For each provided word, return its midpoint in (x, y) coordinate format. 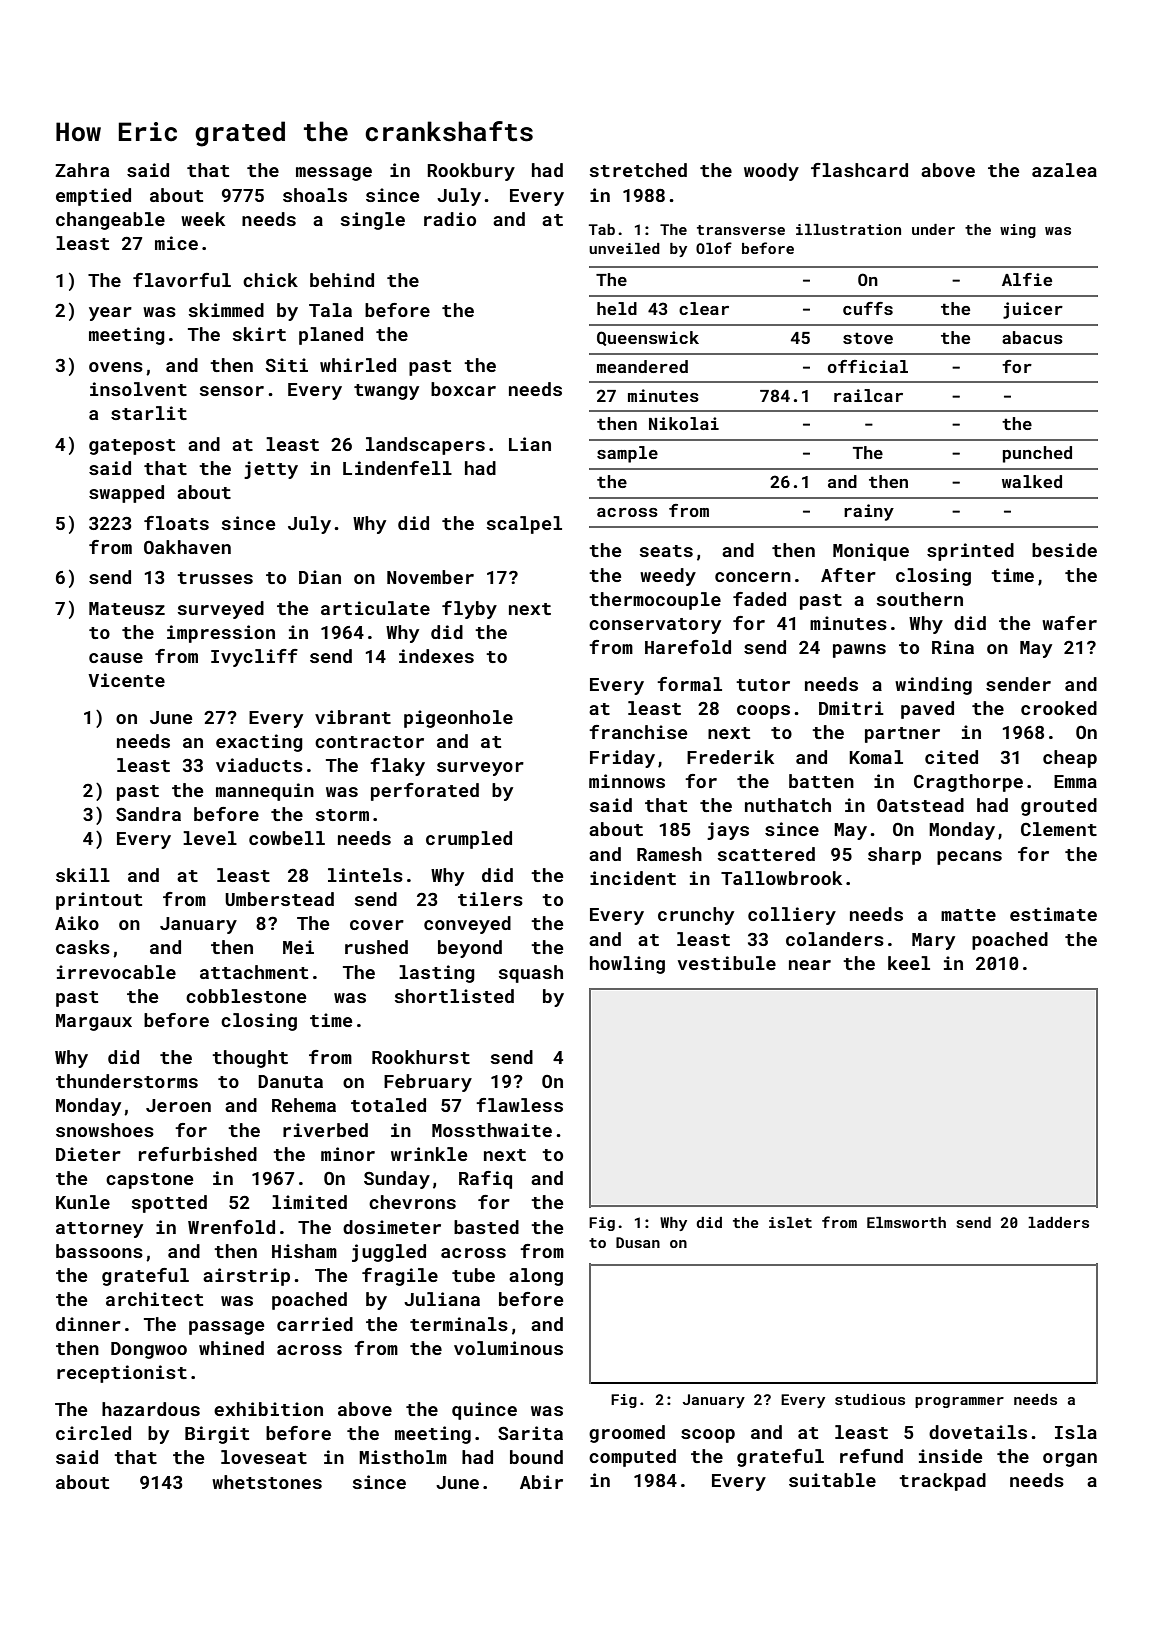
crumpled (469, 840)
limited (309, 1202)
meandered (642, 366)
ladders (1058, 1222)
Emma (1075, 781)
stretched (638, 170)
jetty (271, 470)
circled (93, 1433)
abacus (1032, 337)
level (210, 838)
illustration (848, 229)
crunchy (696, 916)
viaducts (259, 765)
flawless (519, 1105)
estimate (1053, 914)
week (203, 219)
